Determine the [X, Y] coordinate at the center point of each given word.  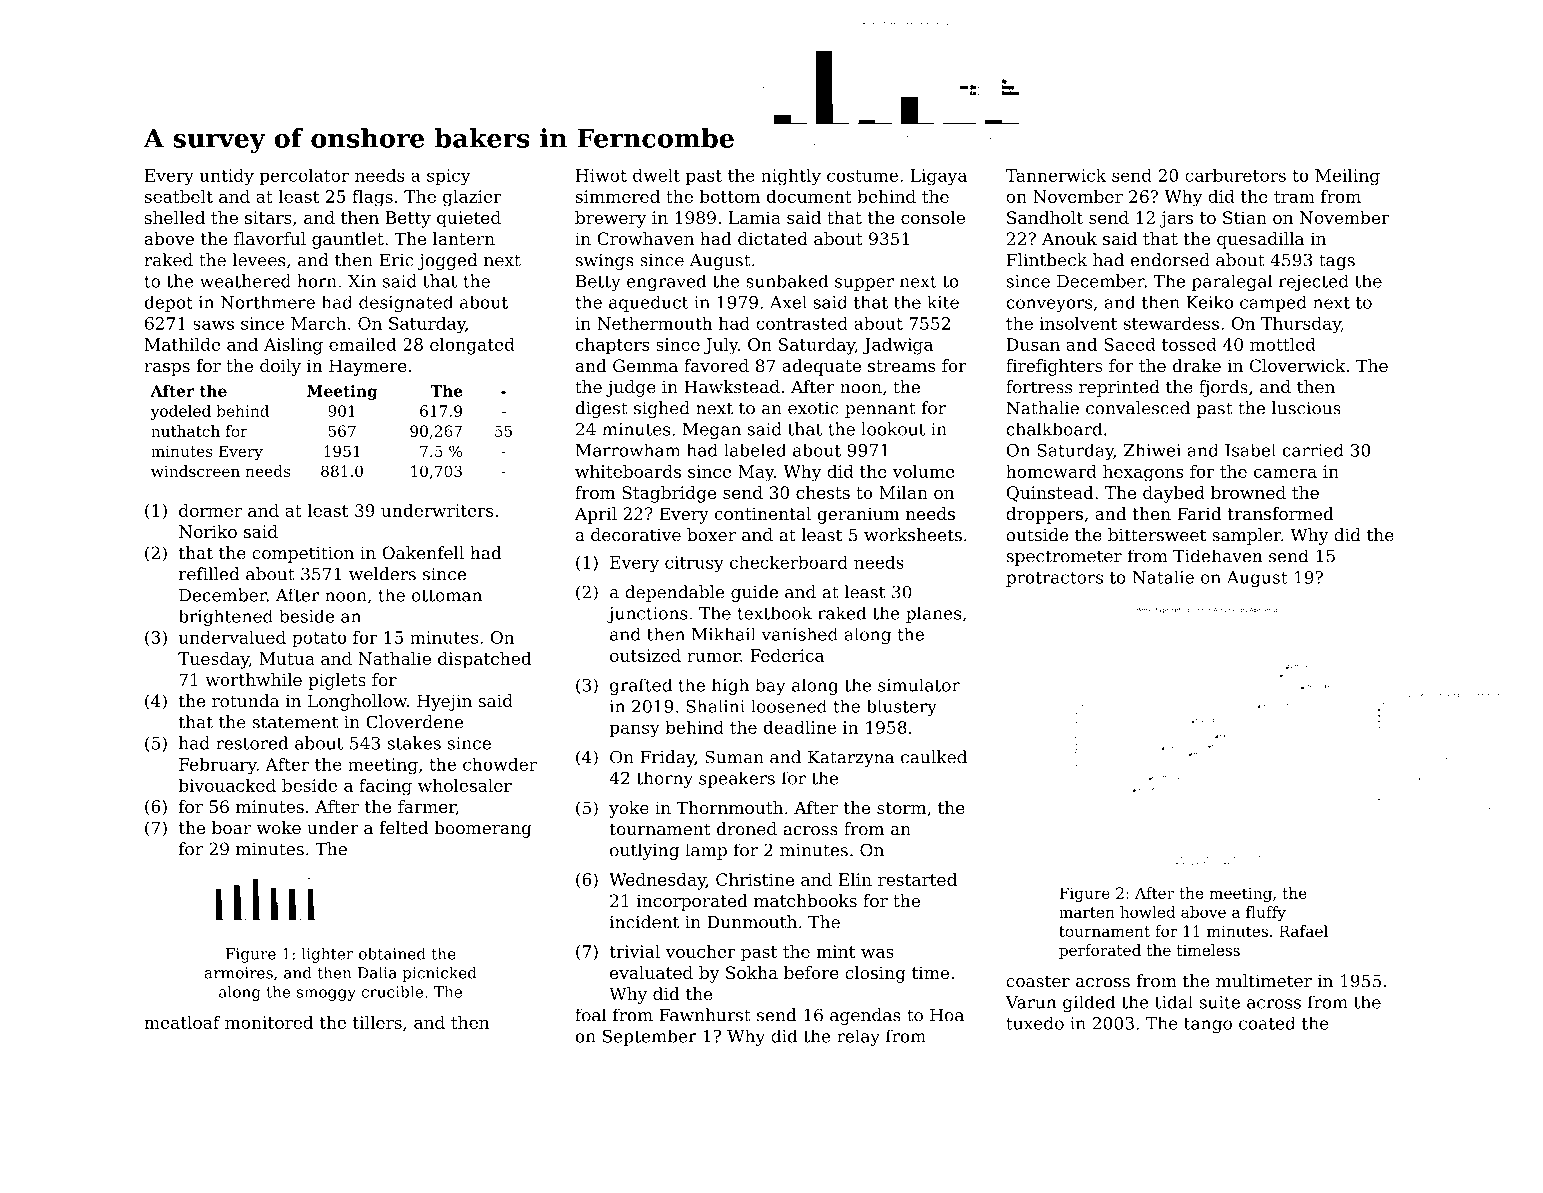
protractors [1054, 579]
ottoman [447, 596]
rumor [713, 657]
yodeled [181, 412]
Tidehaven [1217, 556]
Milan [903, 492]
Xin [362, 281]
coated [1267, 1023]
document [809, 196]
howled [1148, 912]
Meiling [1347, 177]
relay [858, 1037]
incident [644, 922]
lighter [327, 955]
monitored [269, 1022]
